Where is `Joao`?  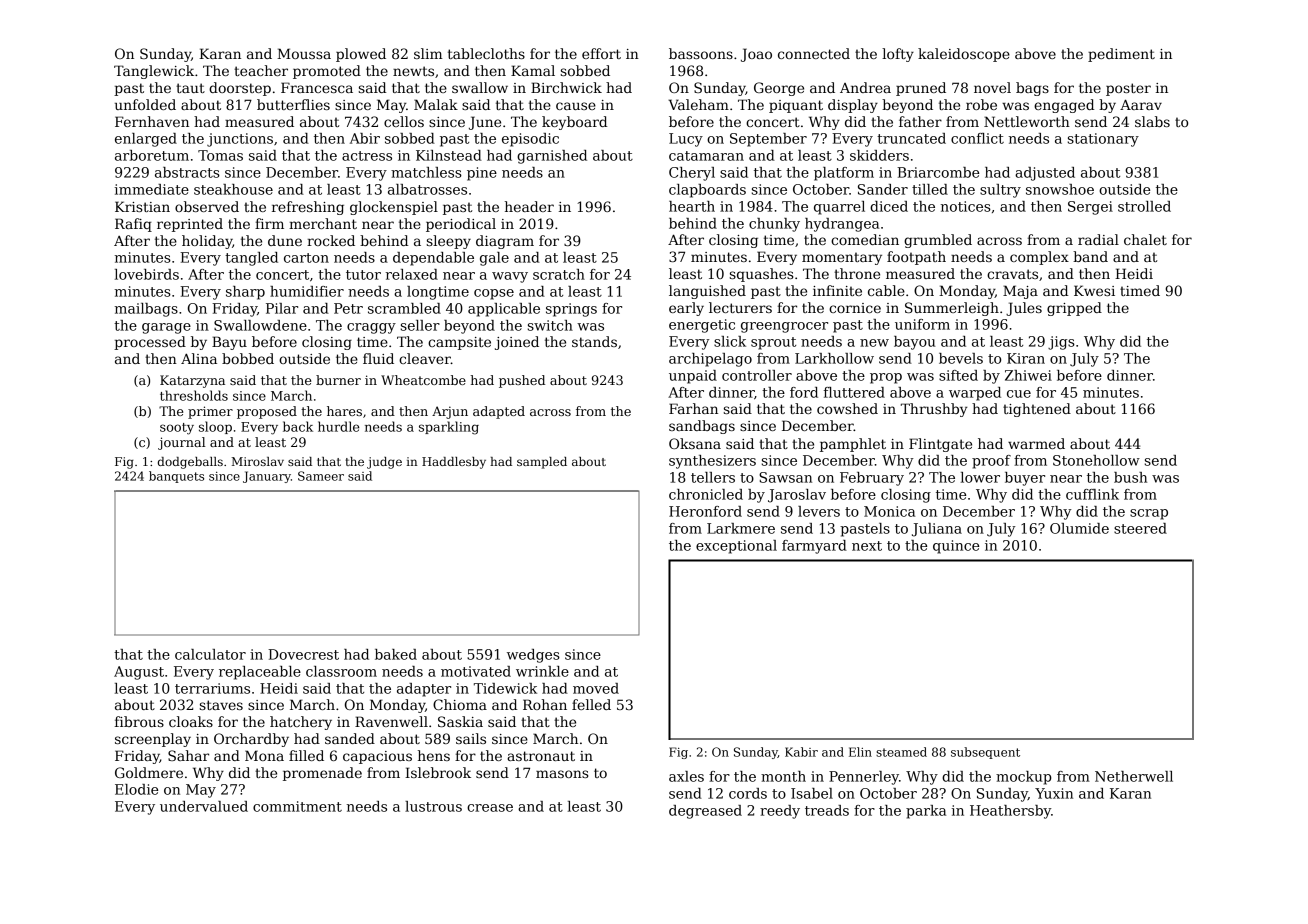 Joao is located at coordinates (756, 55).
